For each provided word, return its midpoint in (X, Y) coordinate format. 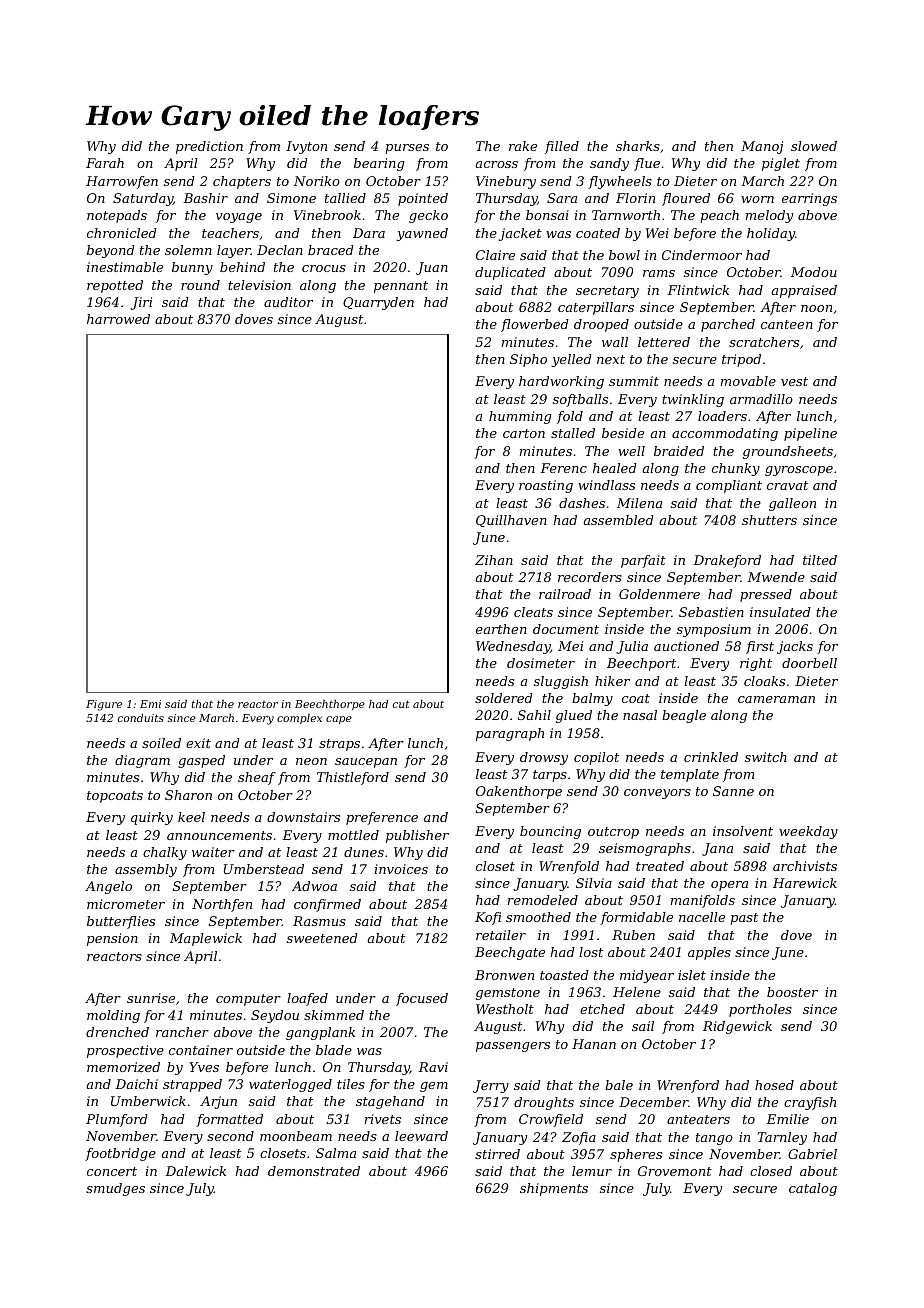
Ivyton (306, 147)
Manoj (762, 147)
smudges (115, 1189)
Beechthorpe (330, 705)
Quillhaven (511, 521)
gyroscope (799, 471)
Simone (291, 198)
